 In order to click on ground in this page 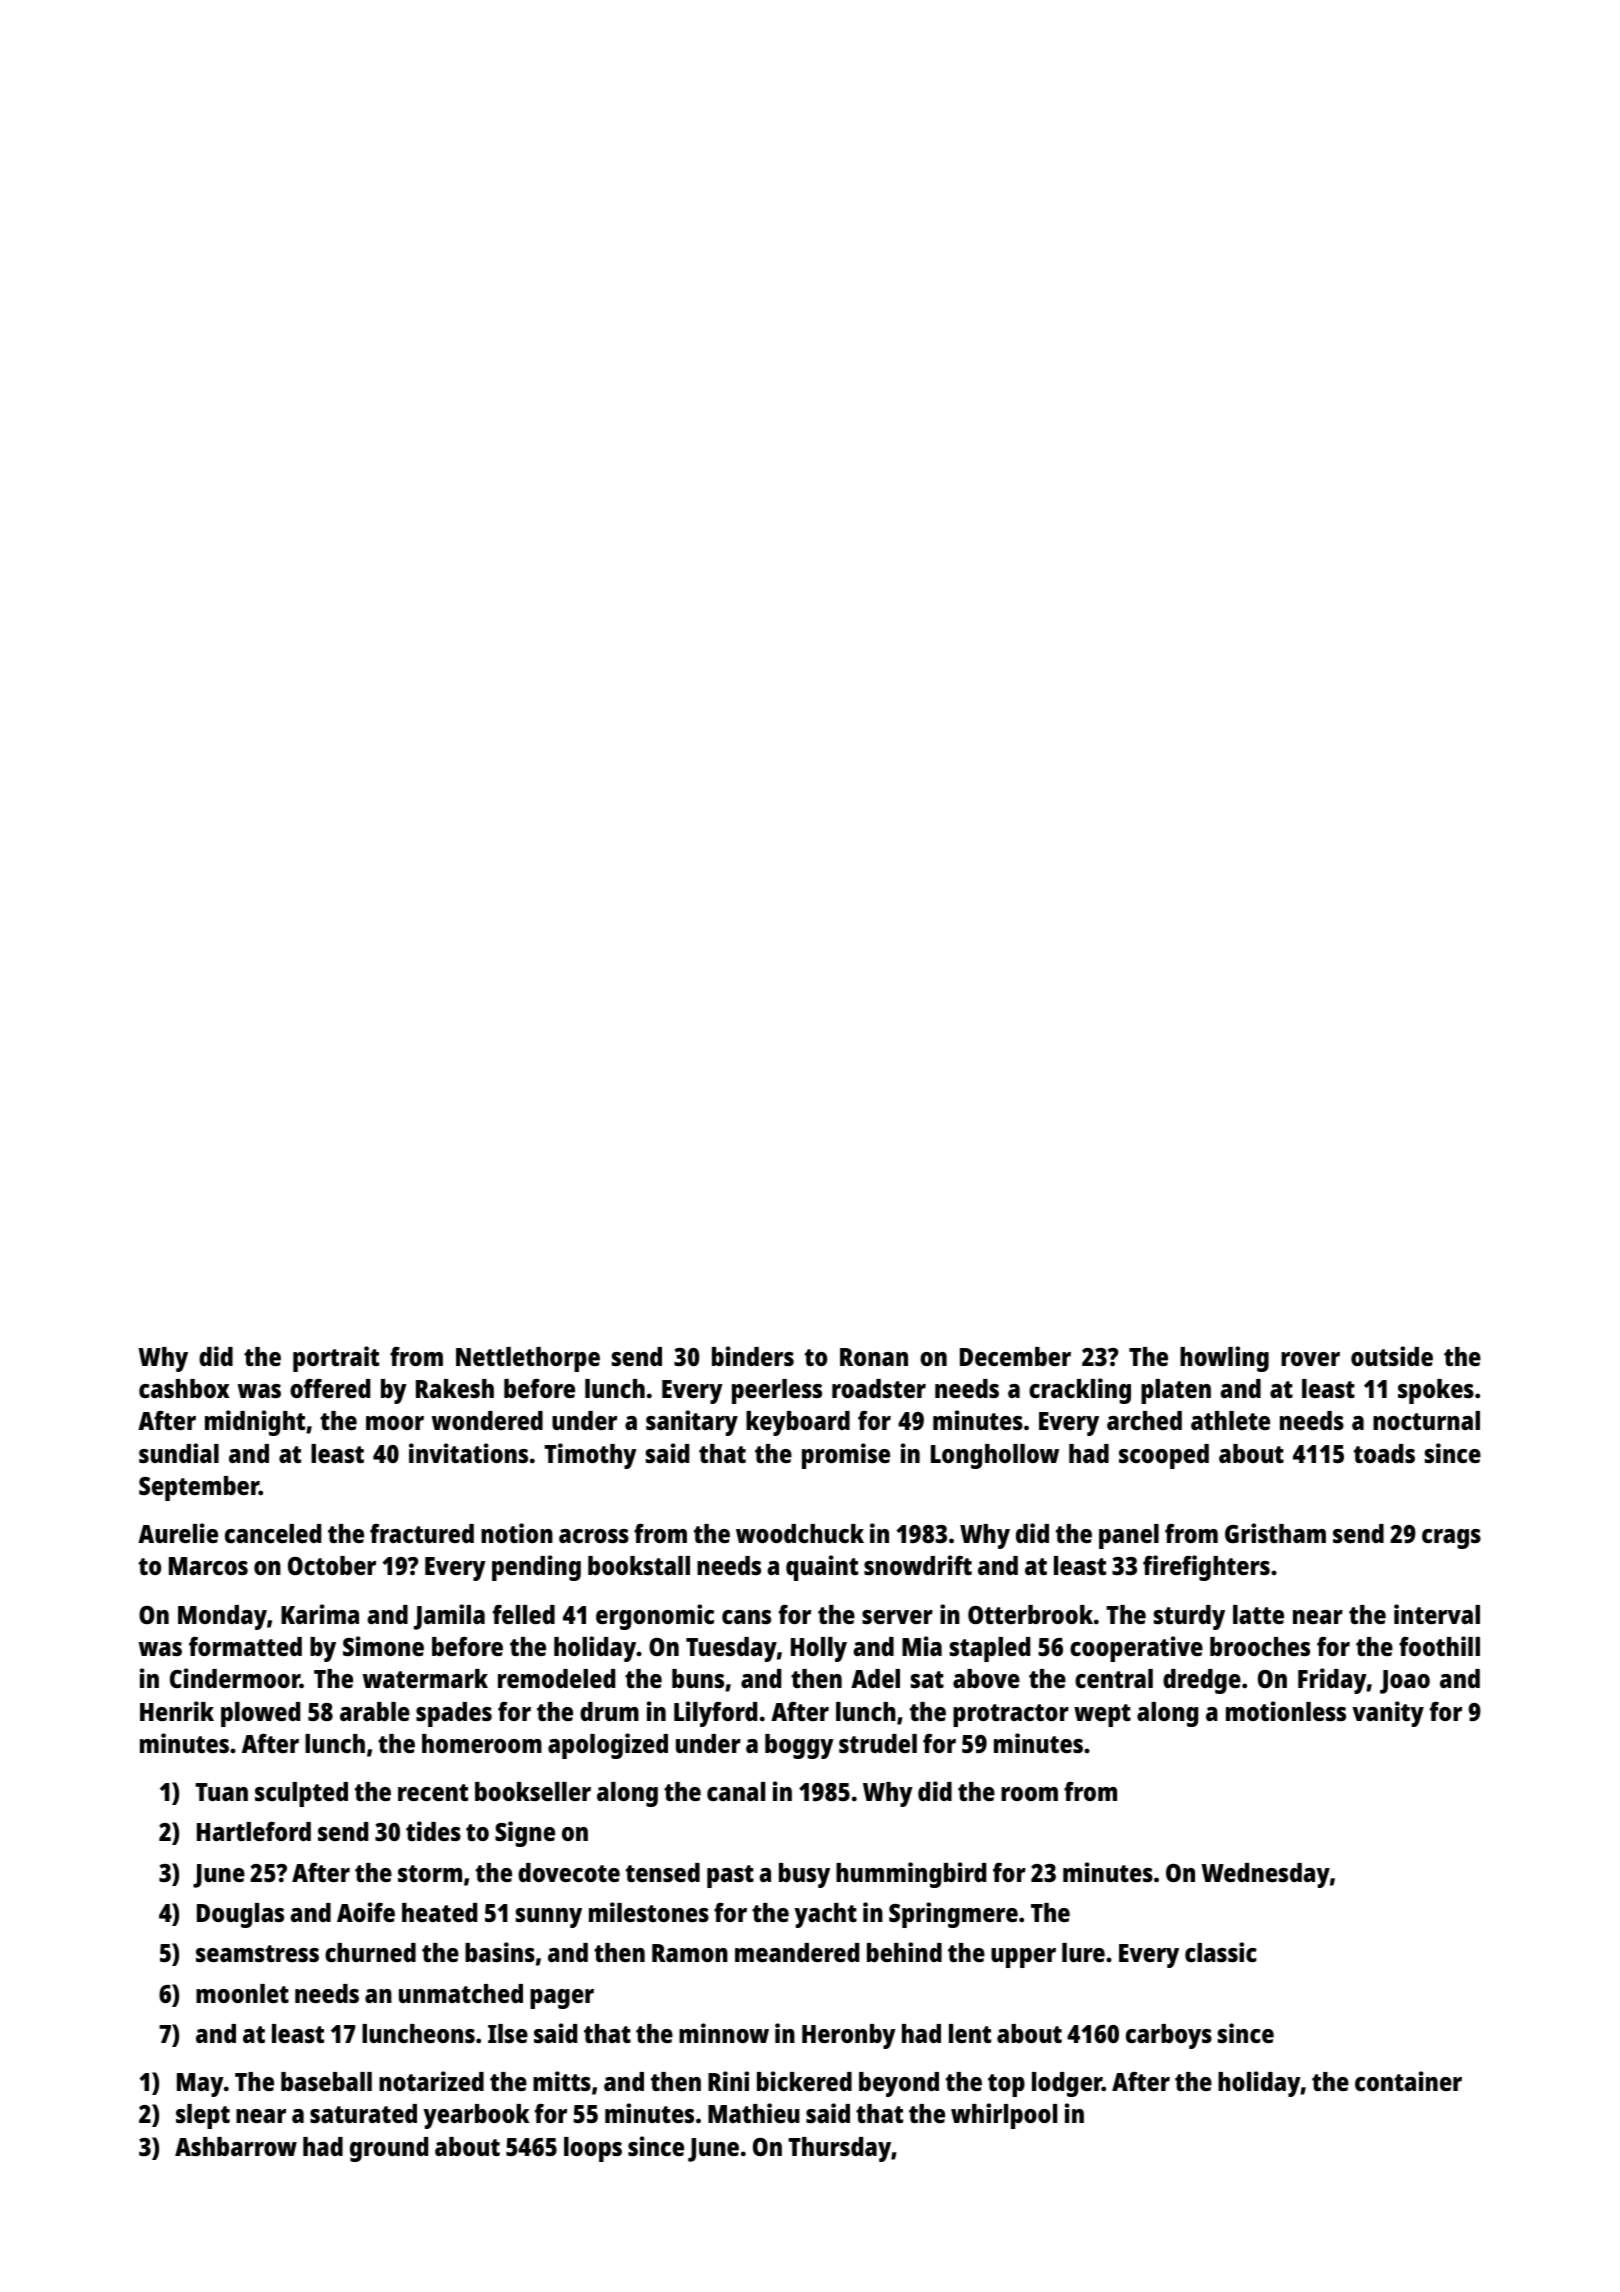, I will do `click(389, 2149)`.
